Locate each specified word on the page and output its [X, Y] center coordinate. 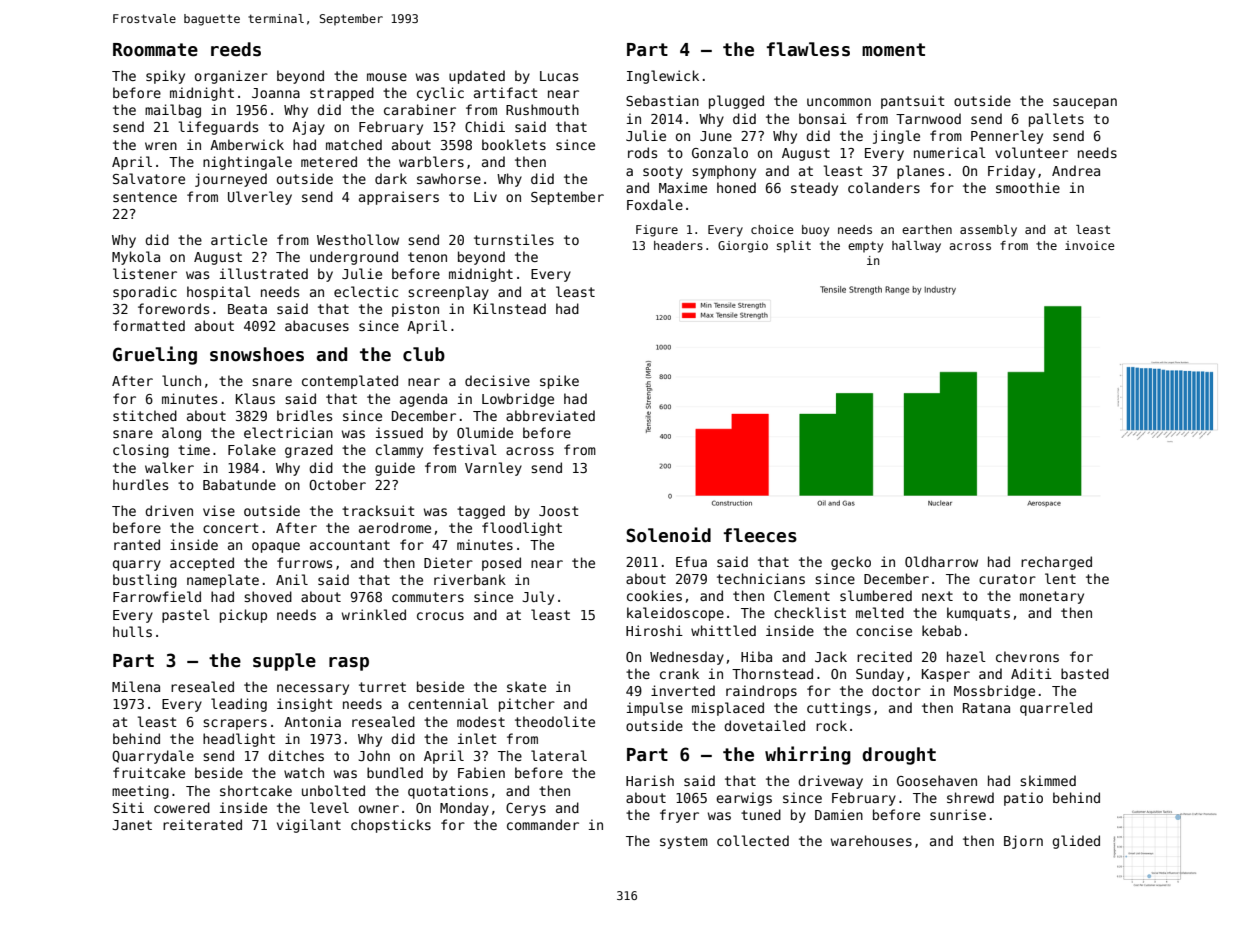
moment [893, 50]
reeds [236, 49]
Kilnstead [510, 308]
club [424, 354]
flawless [808, 49]
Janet [132, 825]
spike [559, 382]
